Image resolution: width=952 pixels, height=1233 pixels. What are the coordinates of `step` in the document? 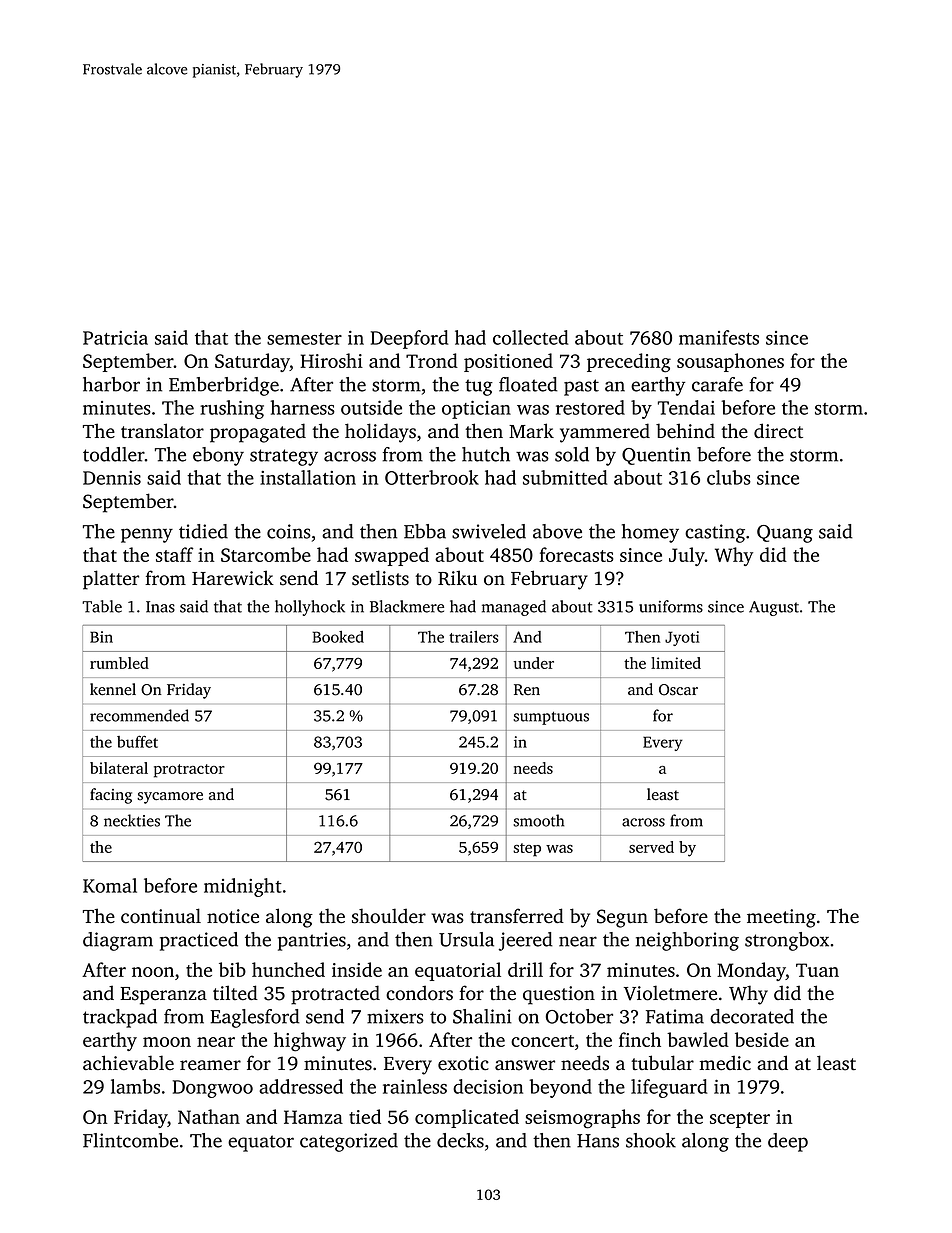 It's located at (527, 850).
